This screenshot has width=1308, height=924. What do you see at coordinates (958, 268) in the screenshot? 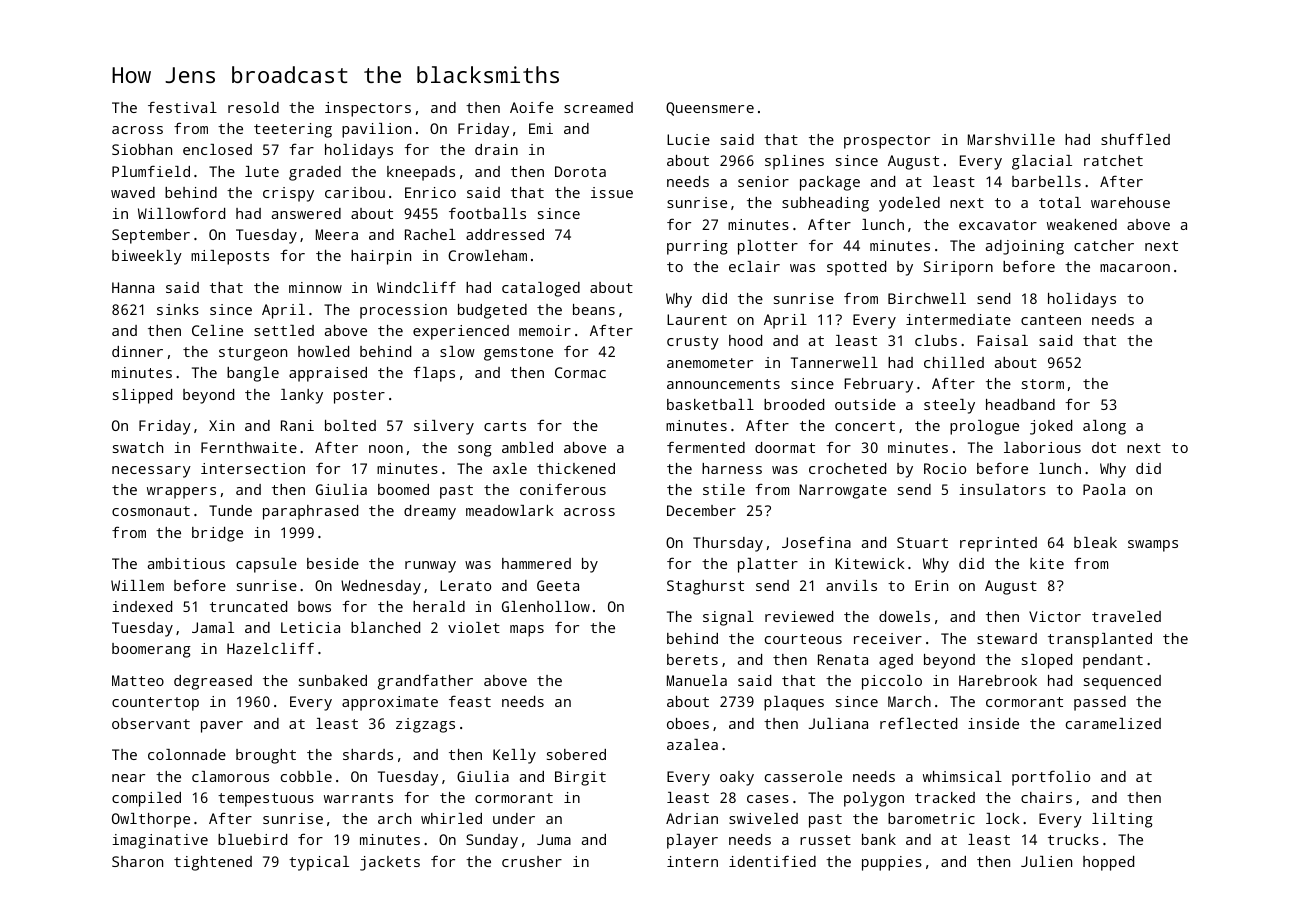
I see `Siriporn` at bounding box center [958, 268].
